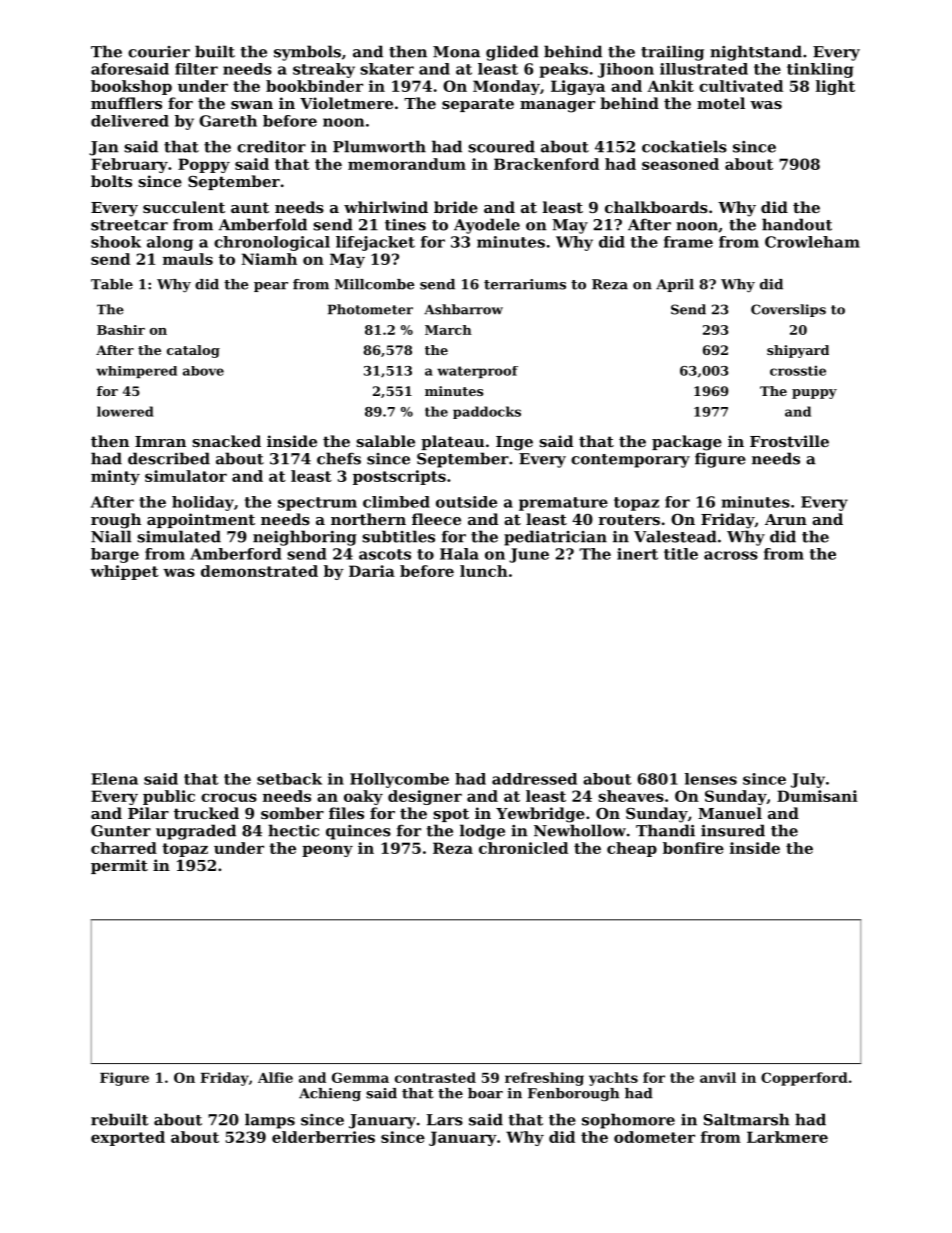 The width and height of the screenshot is (952, 1233). Describe the element at coordinates (523, 848) in the screenshot. I see `chronicled` at that location.
